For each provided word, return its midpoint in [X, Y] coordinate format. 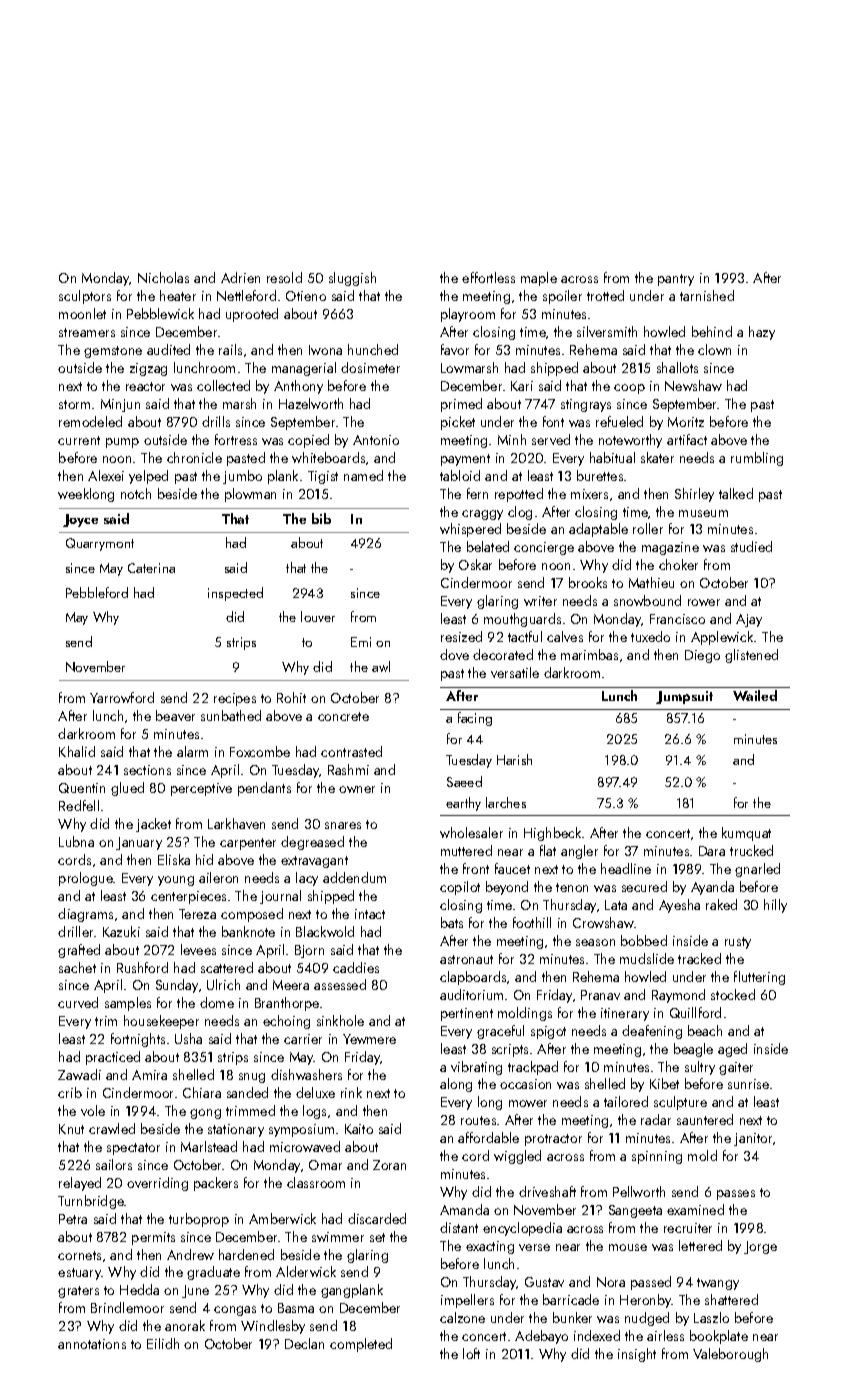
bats [452, 922]
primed [461, 405]
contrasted [351, 751]
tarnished [707, 295]
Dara [712, 851]
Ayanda [712, 888]
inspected [235, 594]
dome [217, 1002]
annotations [92, 1344]
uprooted [252, 315]
